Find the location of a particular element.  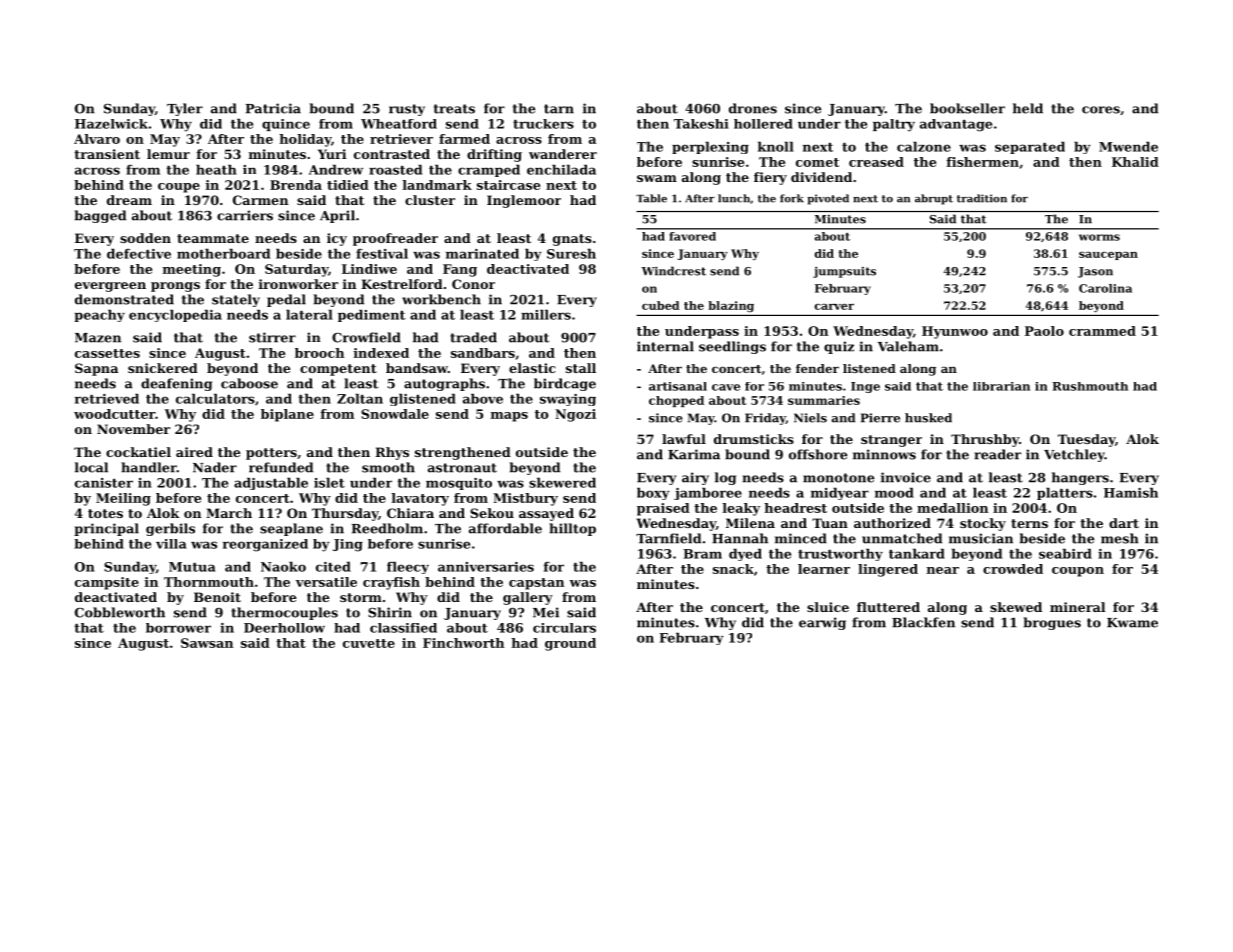

internal is located at coordinates (665, 346).
